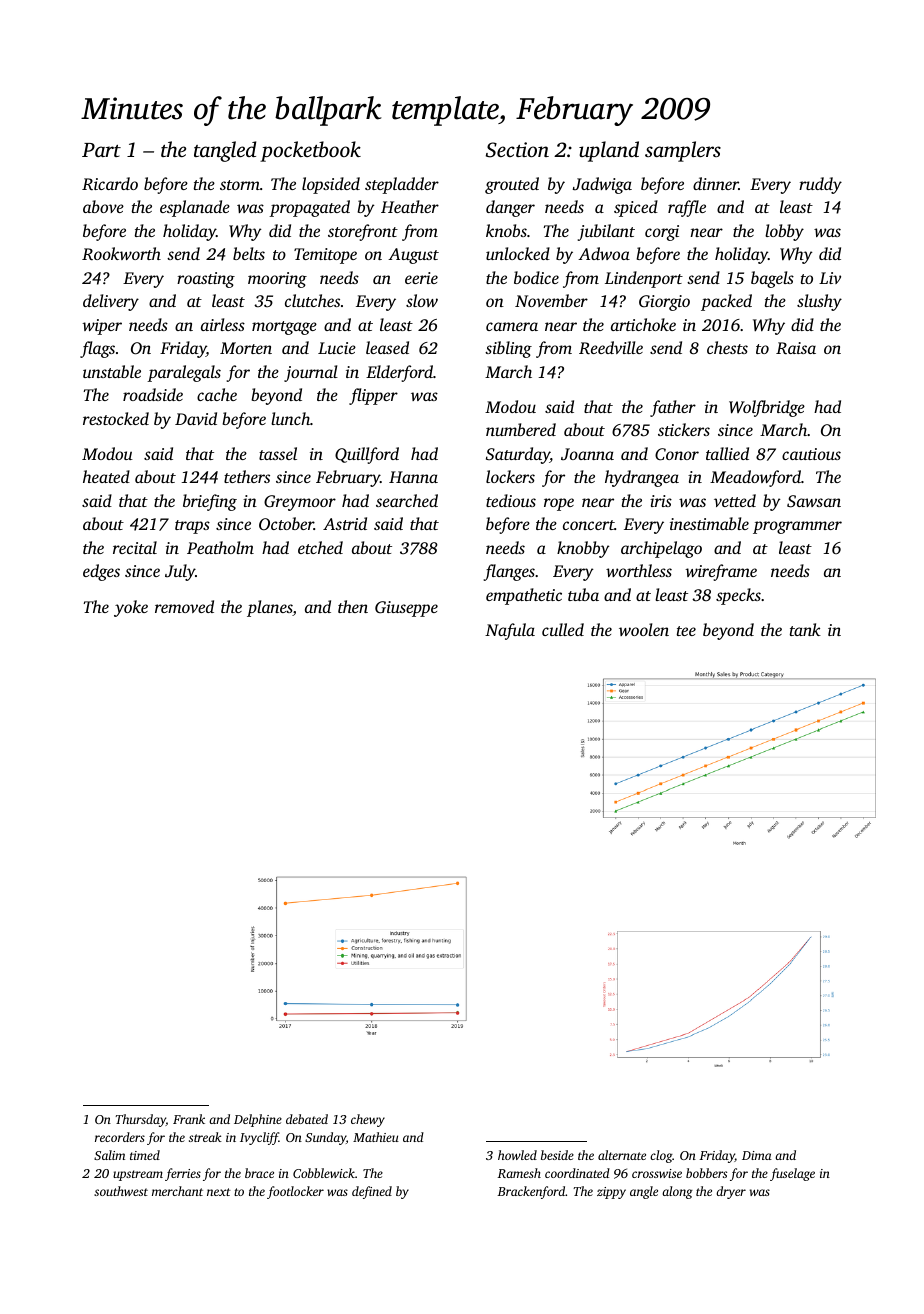 The width and height of the image is (924, 1314). What do you see at coordinates (508, 349) in the image?
I see `sibling` at bounding box center [508, 349].
